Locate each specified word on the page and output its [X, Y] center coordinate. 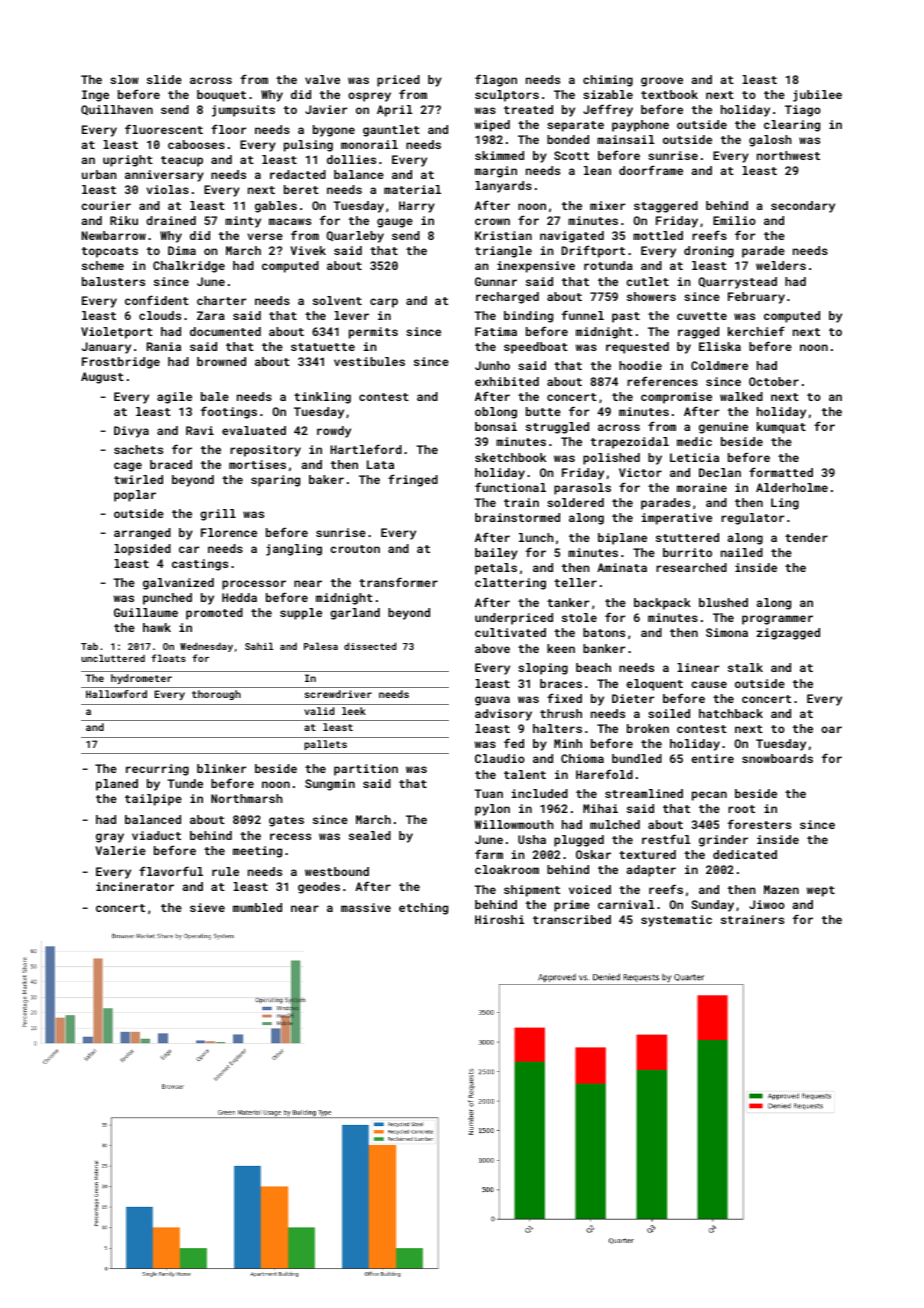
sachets [138, 449]
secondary [803, 207]
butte [543, 411]
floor [228, 129]
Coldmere [719, 365]
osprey [369, 97]
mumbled [257, 907]
